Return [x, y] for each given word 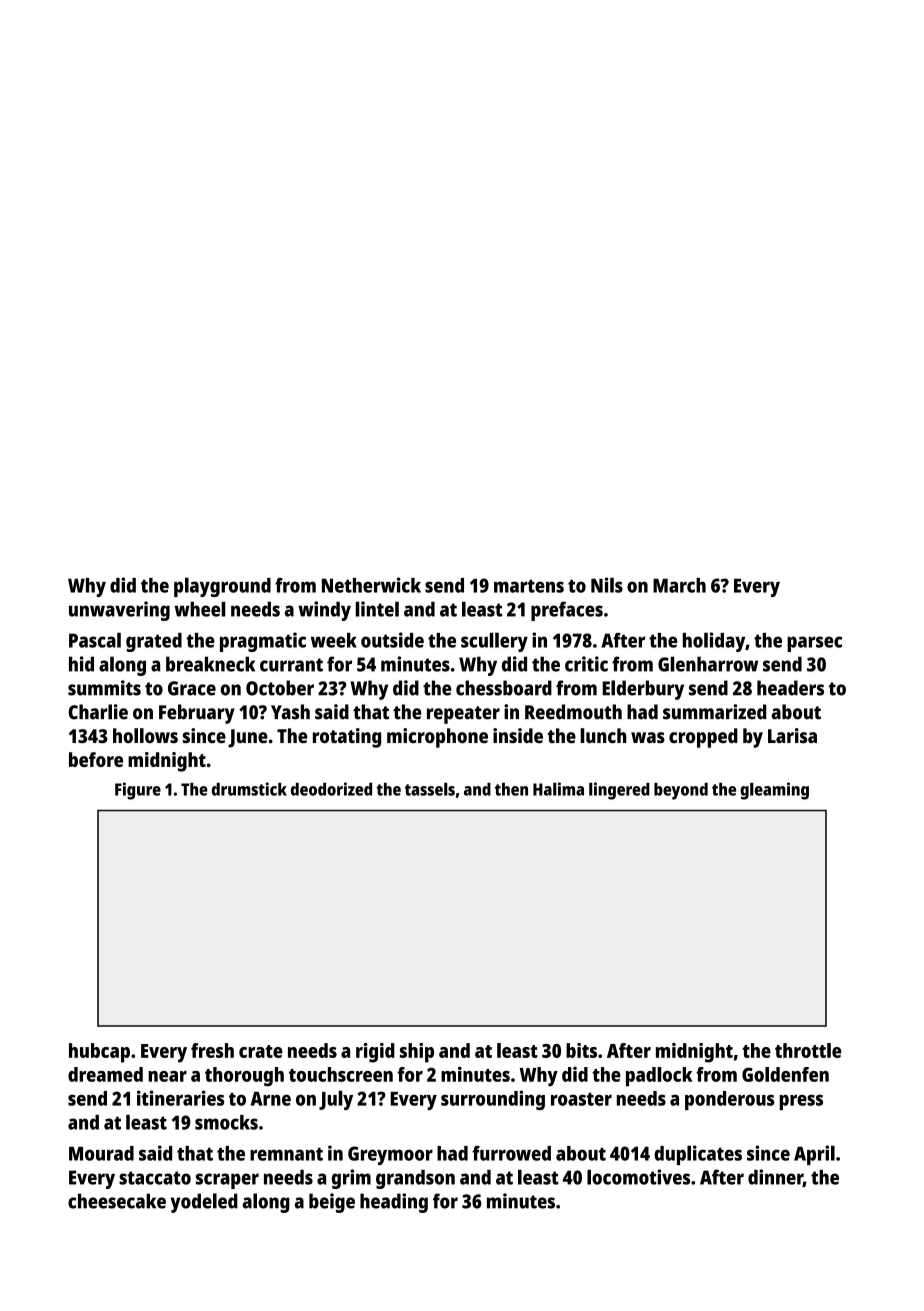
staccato [155, 1178]
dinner [775, 1178]
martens [529, 586]
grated [154, 642]
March [679, 585]
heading [394, 1203]
